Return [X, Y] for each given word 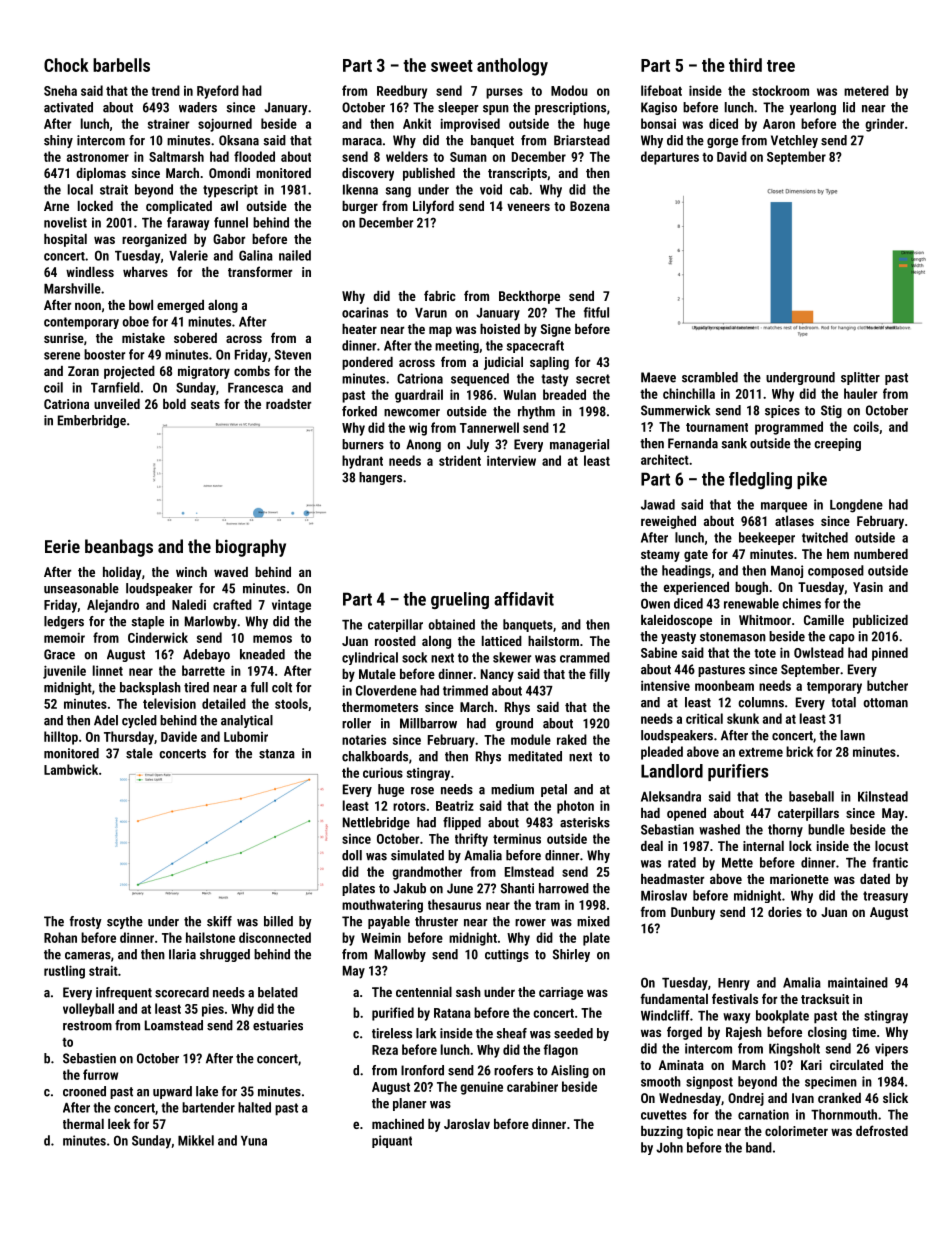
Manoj [787, 571]
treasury [885, 897]
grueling [460, 600]
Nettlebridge [376, 823]
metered [866, 90]
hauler [860, 393]
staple [147, 622]
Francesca [255, 388]
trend [165, 90]
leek [119, 1124]
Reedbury [402, 92]
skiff [219, 921]
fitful [596, 312]
